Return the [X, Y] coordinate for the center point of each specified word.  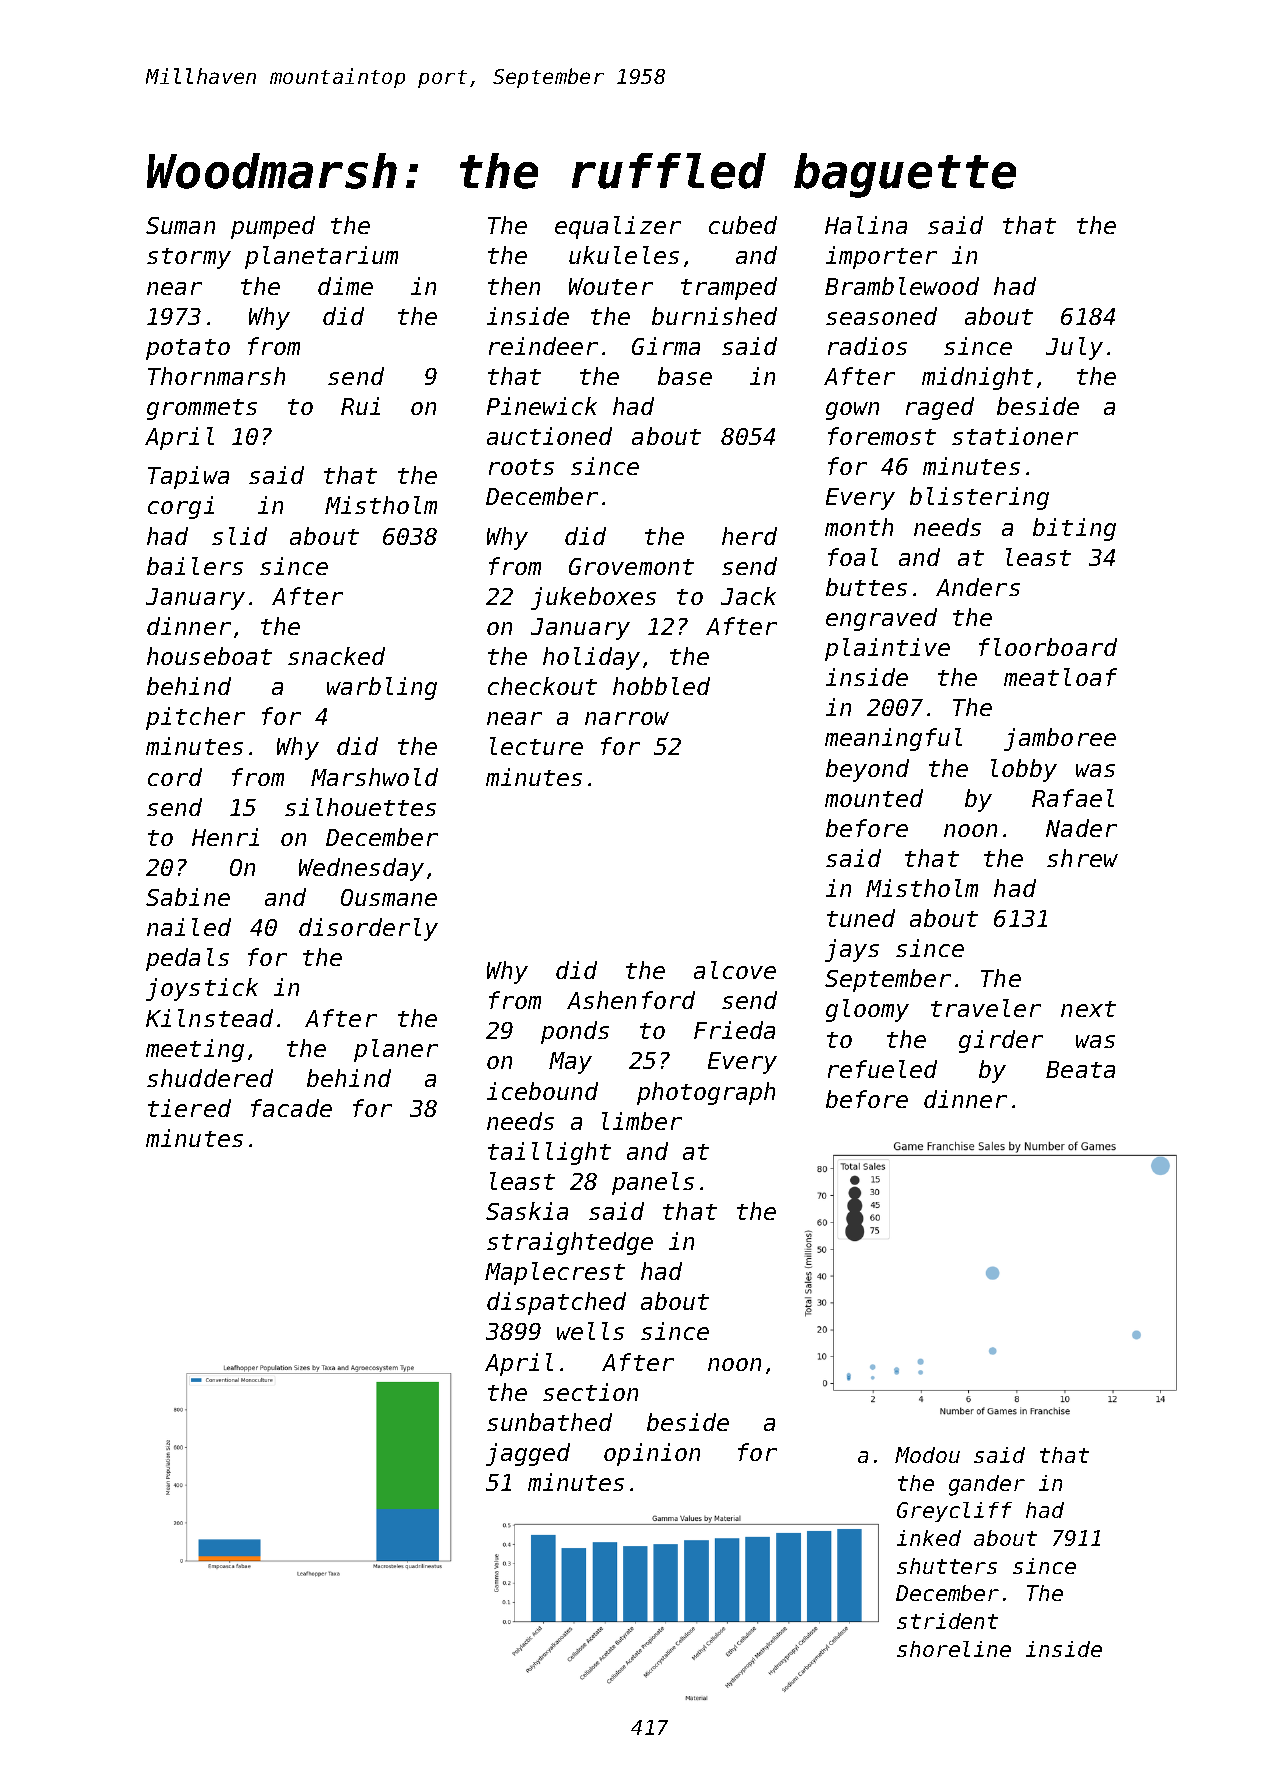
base [685, 376]
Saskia [527, 1211]
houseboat [209, 656]
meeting [195, 1050]
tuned [861, 918]
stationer [1015, 436]
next [1088, 1009]
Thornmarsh [216, 376]
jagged [528, 1454]
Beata [1080, 1069]
